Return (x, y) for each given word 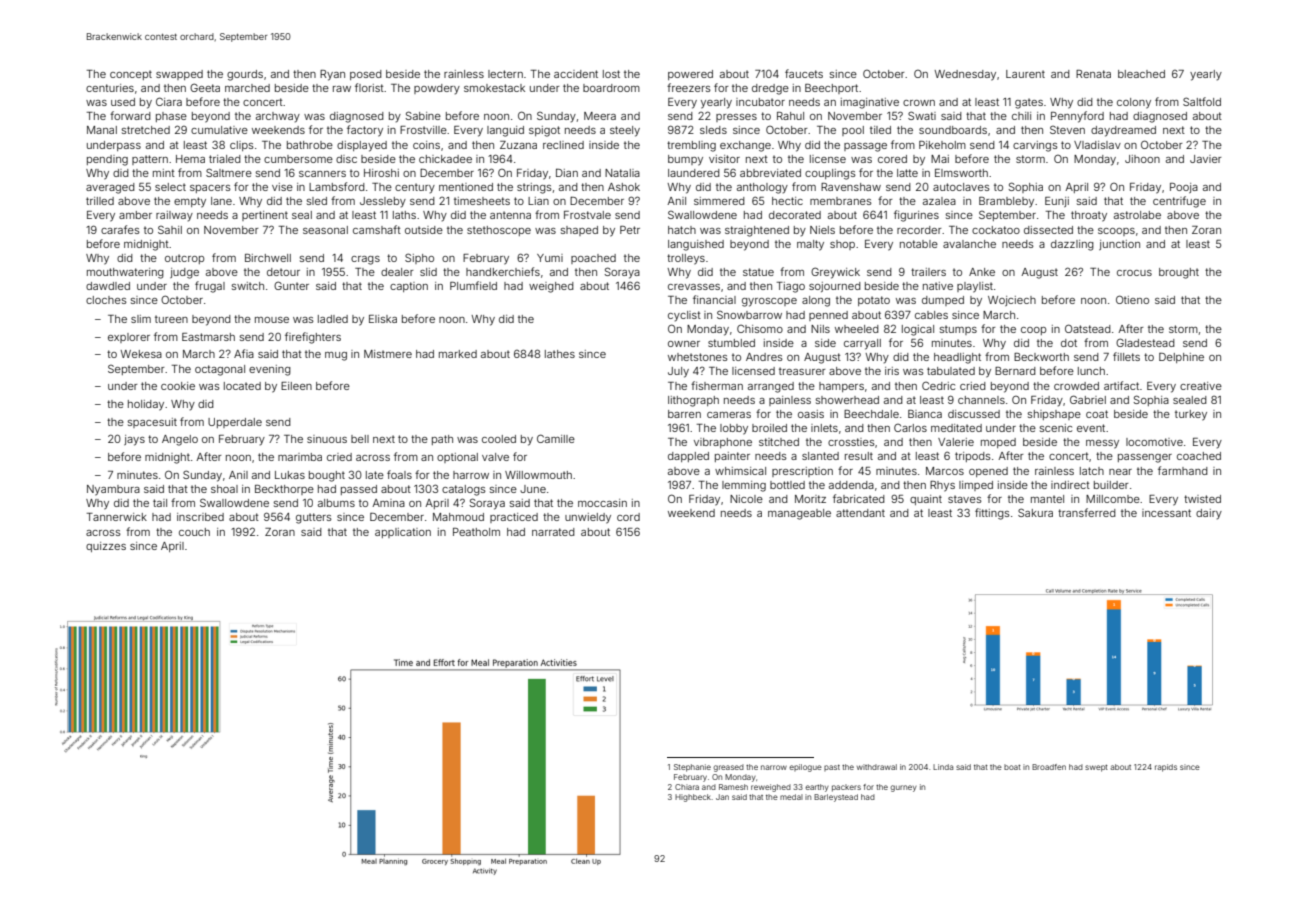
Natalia (622, 173)
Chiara (687, 787)
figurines (916, 216)
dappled (688, 457)
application (403, 533)
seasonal (325, 230)
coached (1199, 456)
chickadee (445, 159)
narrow (774, 767)
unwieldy (588, 518)
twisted (1202, 499)
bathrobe (310, 145)
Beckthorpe (284, 490)
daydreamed (1123, 131)
